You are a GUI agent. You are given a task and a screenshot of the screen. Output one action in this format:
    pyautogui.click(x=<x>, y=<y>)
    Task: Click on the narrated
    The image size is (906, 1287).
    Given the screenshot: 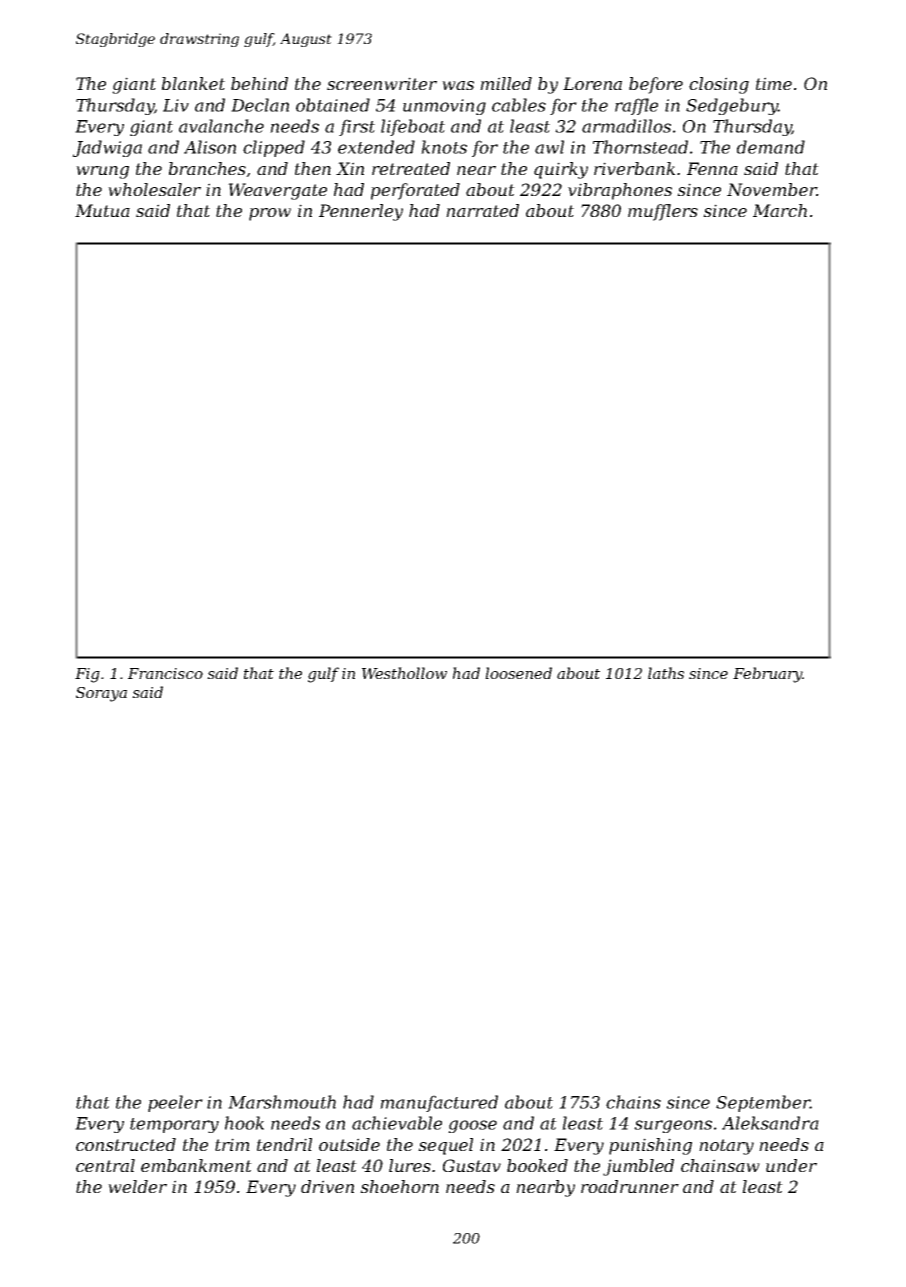 What is the action you would take?
    pyautogui.click(x=482, y=210)
